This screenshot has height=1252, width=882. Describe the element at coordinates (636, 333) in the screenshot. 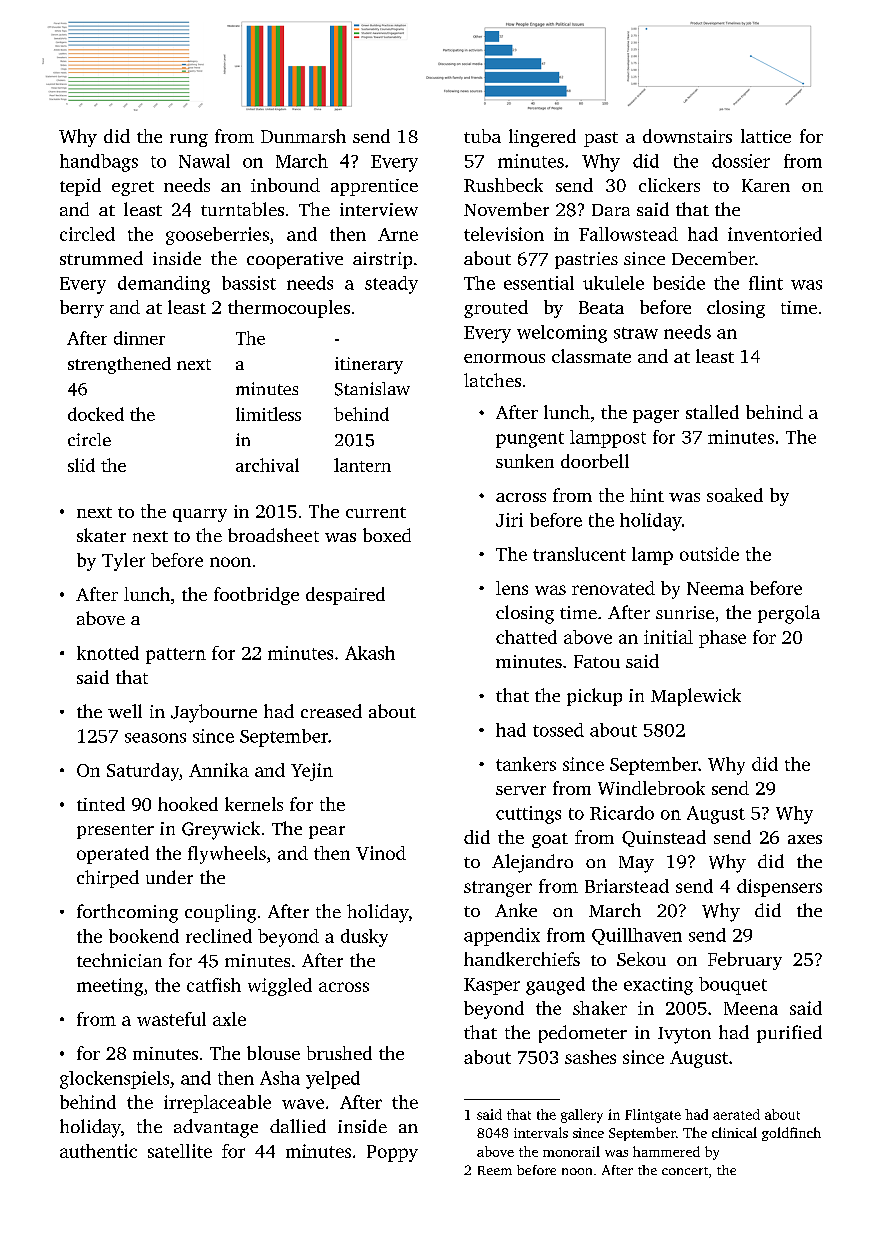

I see `straw` at that location.
